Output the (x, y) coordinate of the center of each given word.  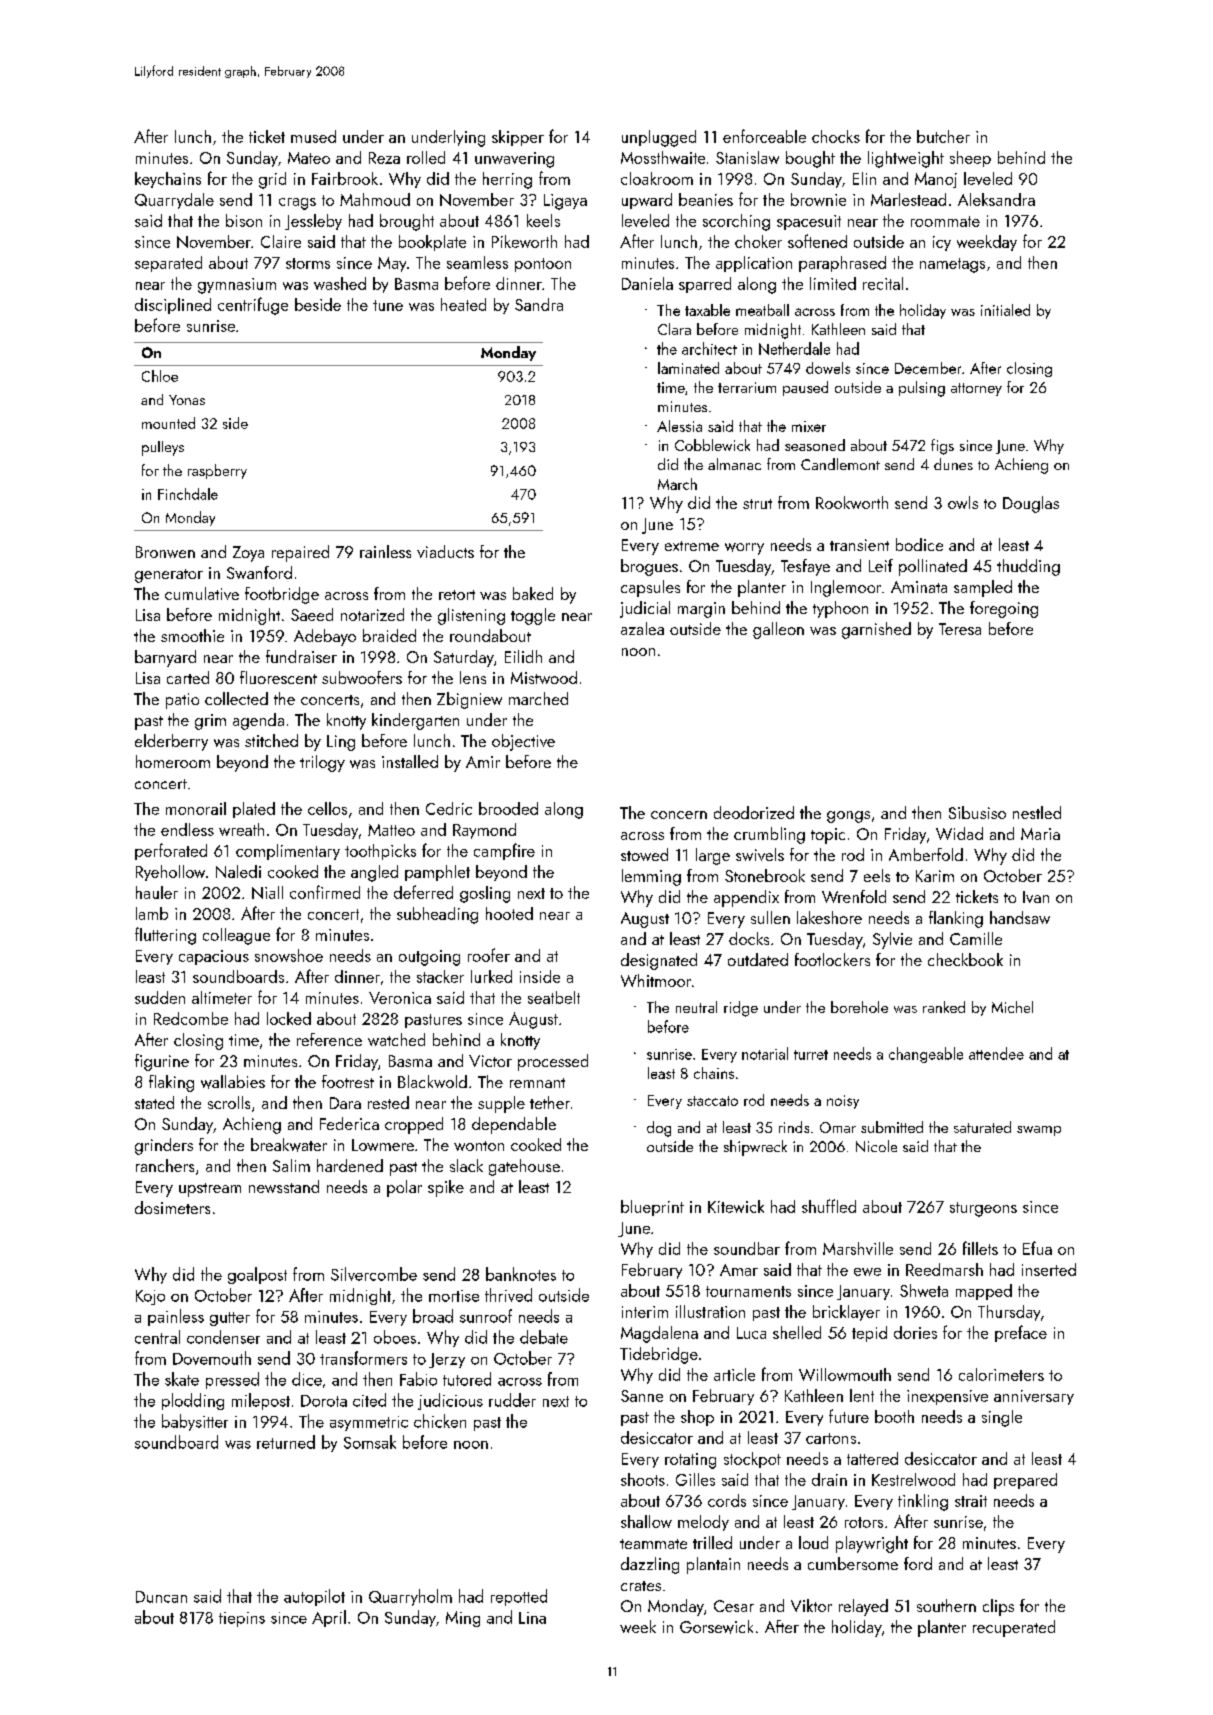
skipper (518, 138)
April (329, 1618)
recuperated (1014, 1628)
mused (313, 136)
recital (883, 283)
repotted (519, 1597)
